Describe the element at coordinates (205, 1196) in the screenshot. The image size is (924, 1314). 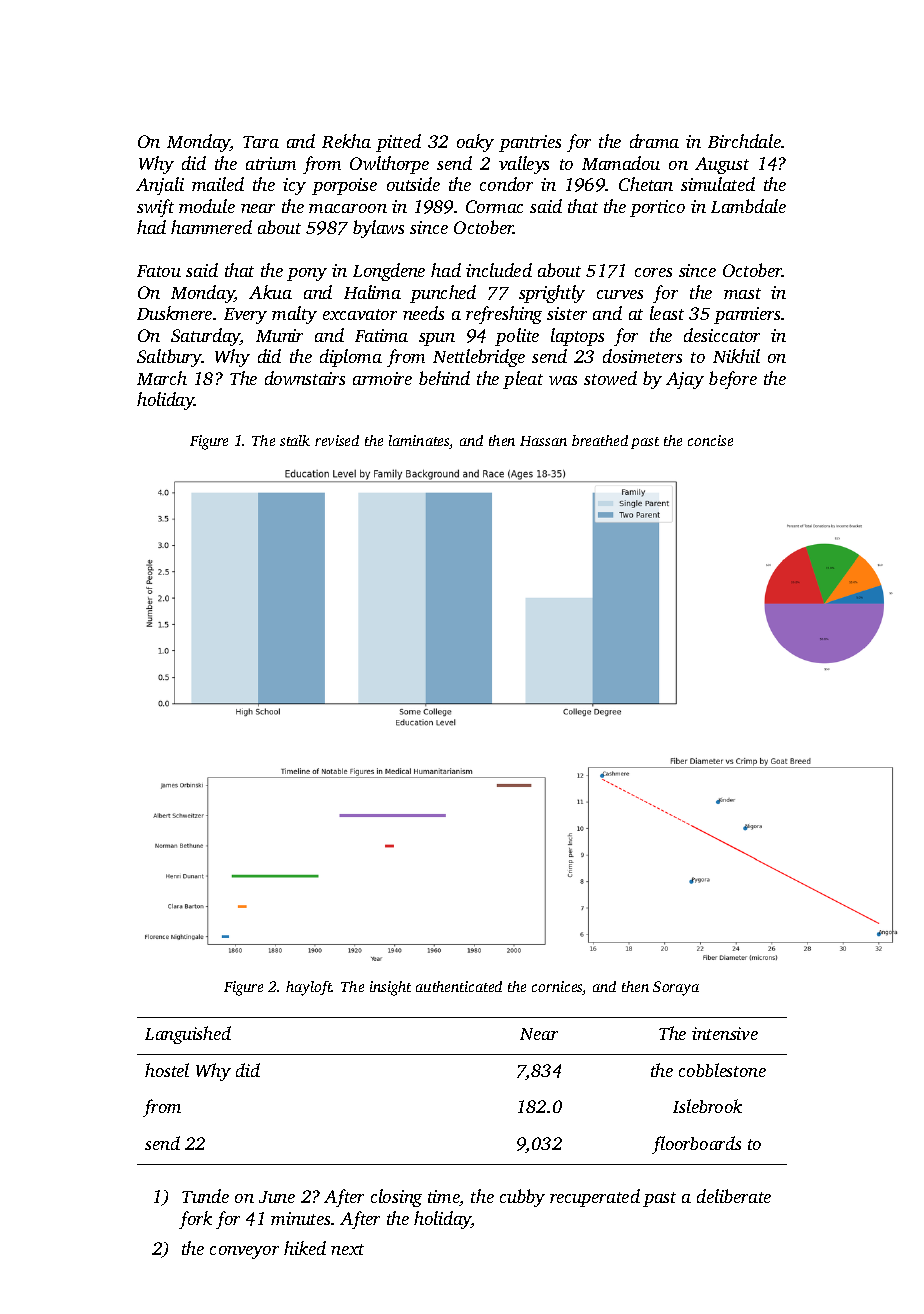
I see `Tunde` at that location.
